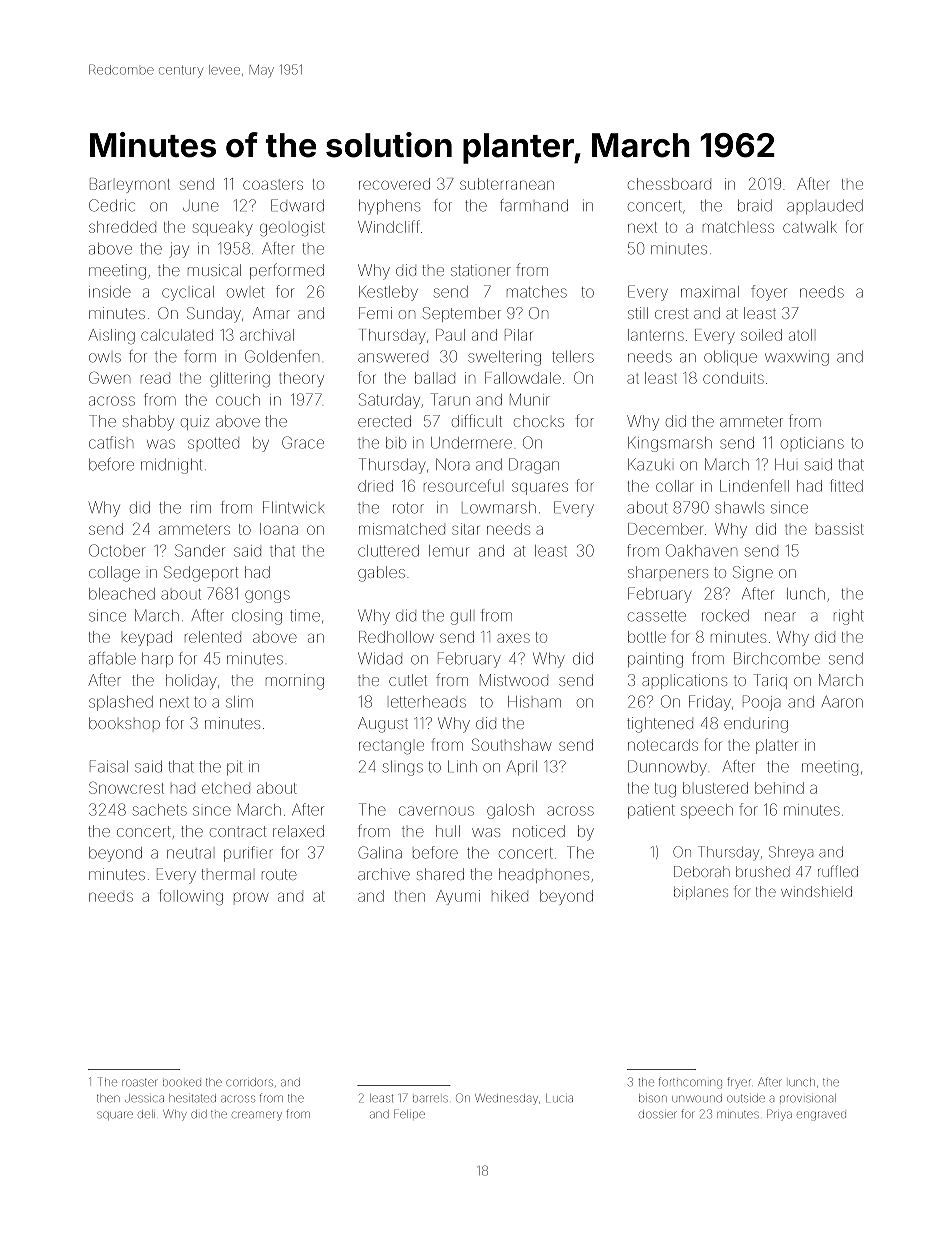 This screenshot has height=1233, width=952. Describe the element at coordinates (534, 466) in the screenshot. I see `Dragan` at that location.
